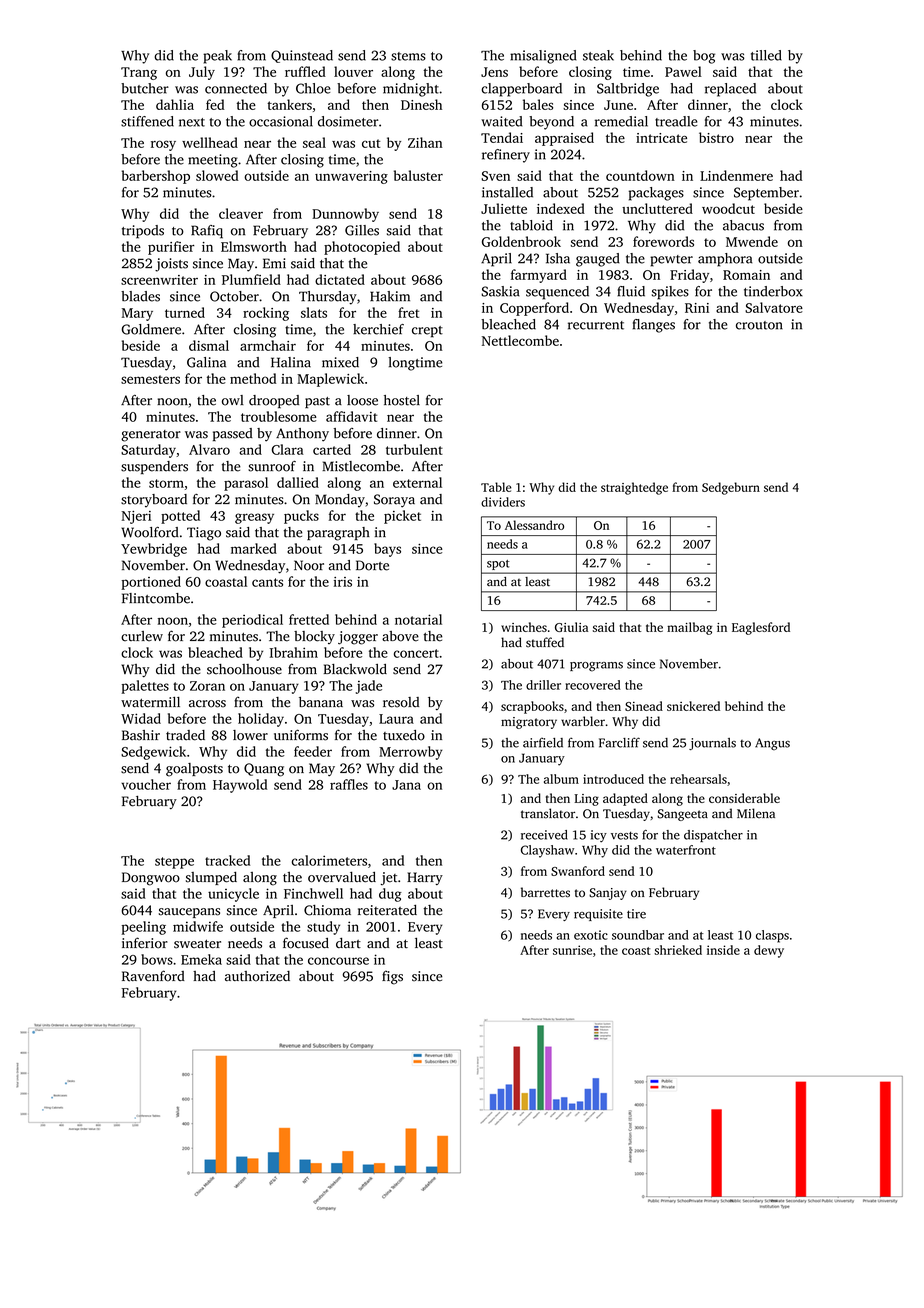 The width and height of the document is (924, 1308). I want to click on tankers, so click(289, 104).
